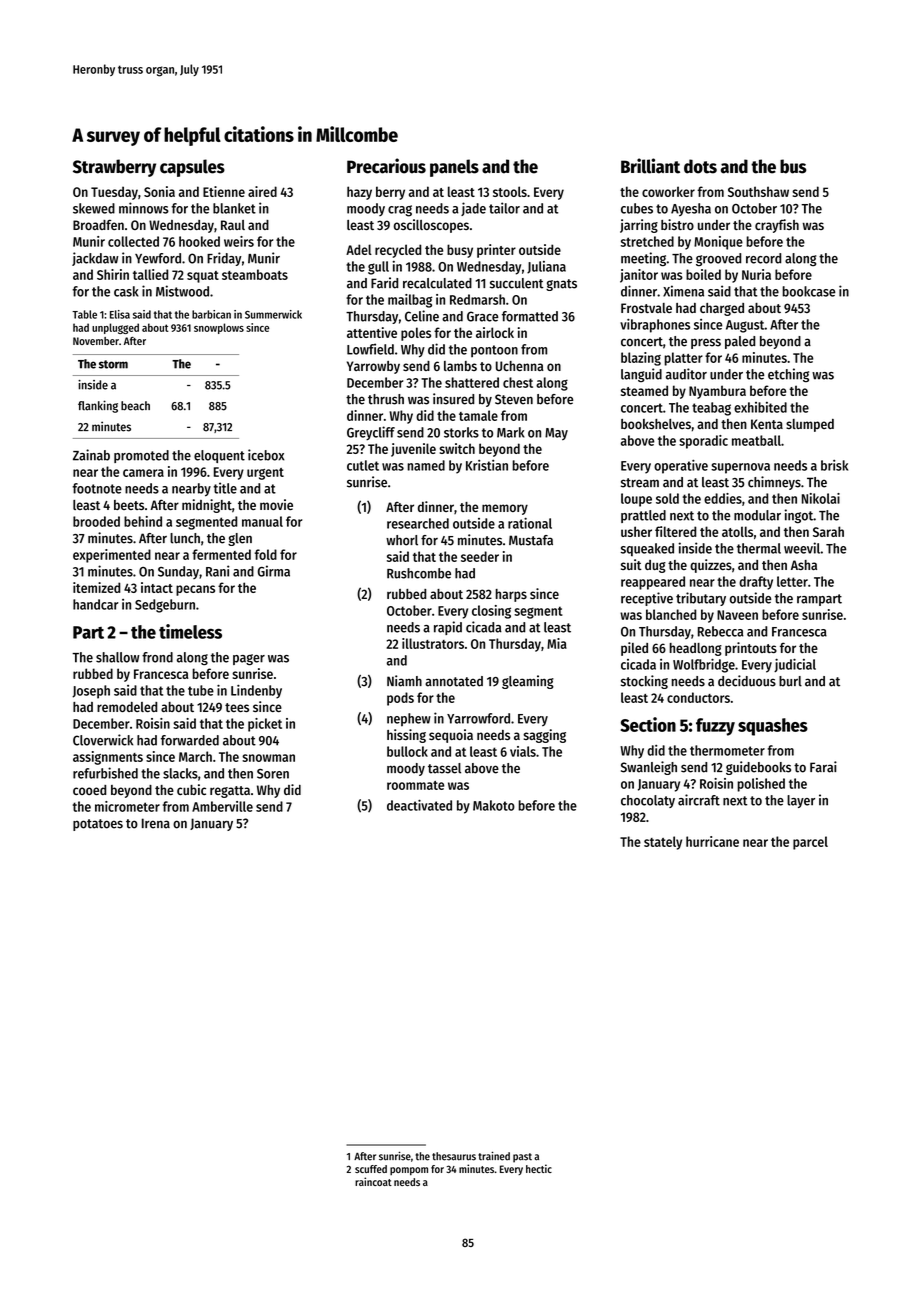 This document has width=924, height=1308. What do you see at coordinates (650, 166) in the document?
I see `Brilliant` at bounding box center [650, 166].
